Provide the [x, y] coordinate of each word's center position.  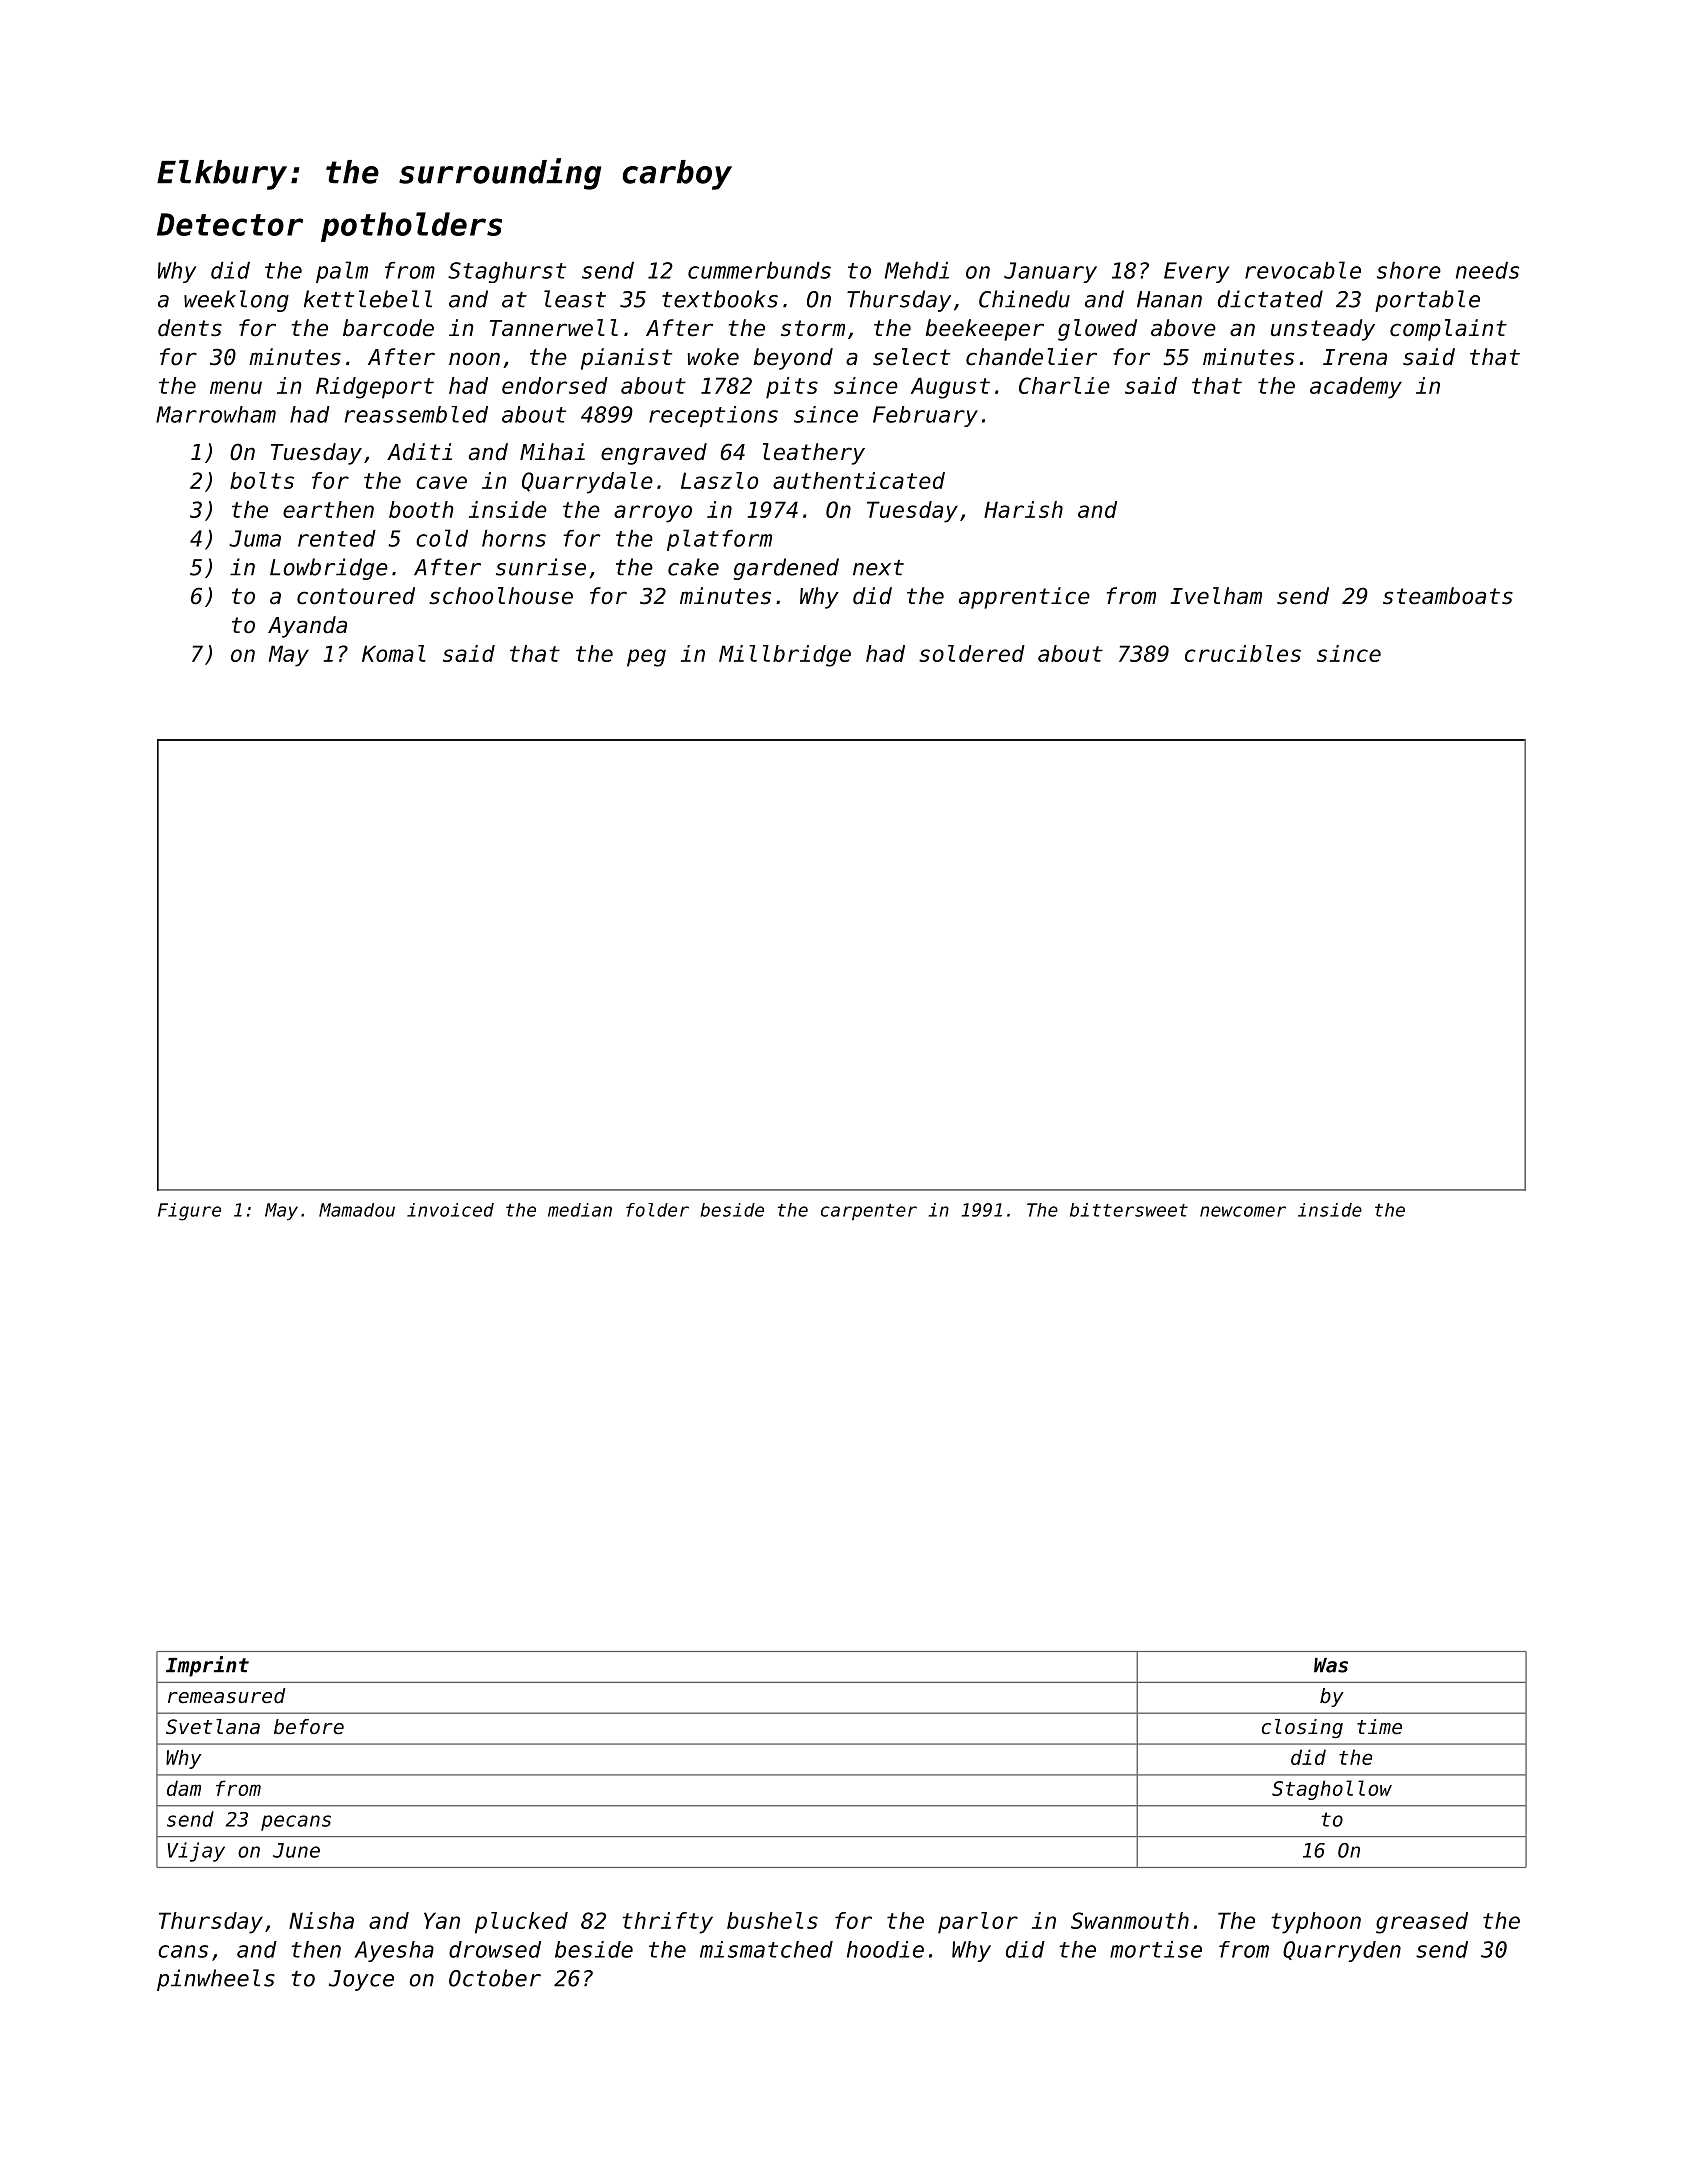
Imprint [207, 1666]
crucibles [1243, 653]
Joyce [361, 1980]
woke [713, 357]
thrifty [667, 1923]
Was [1331, 1665]
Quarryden [1342, 1951]
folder [657, 1210]
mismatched [766, 1949]
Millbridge [785, 656]
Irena [1355, 357]
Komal [394, 653]
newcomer [1243, 1211]
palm [342, 272]
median [580, 1210]
